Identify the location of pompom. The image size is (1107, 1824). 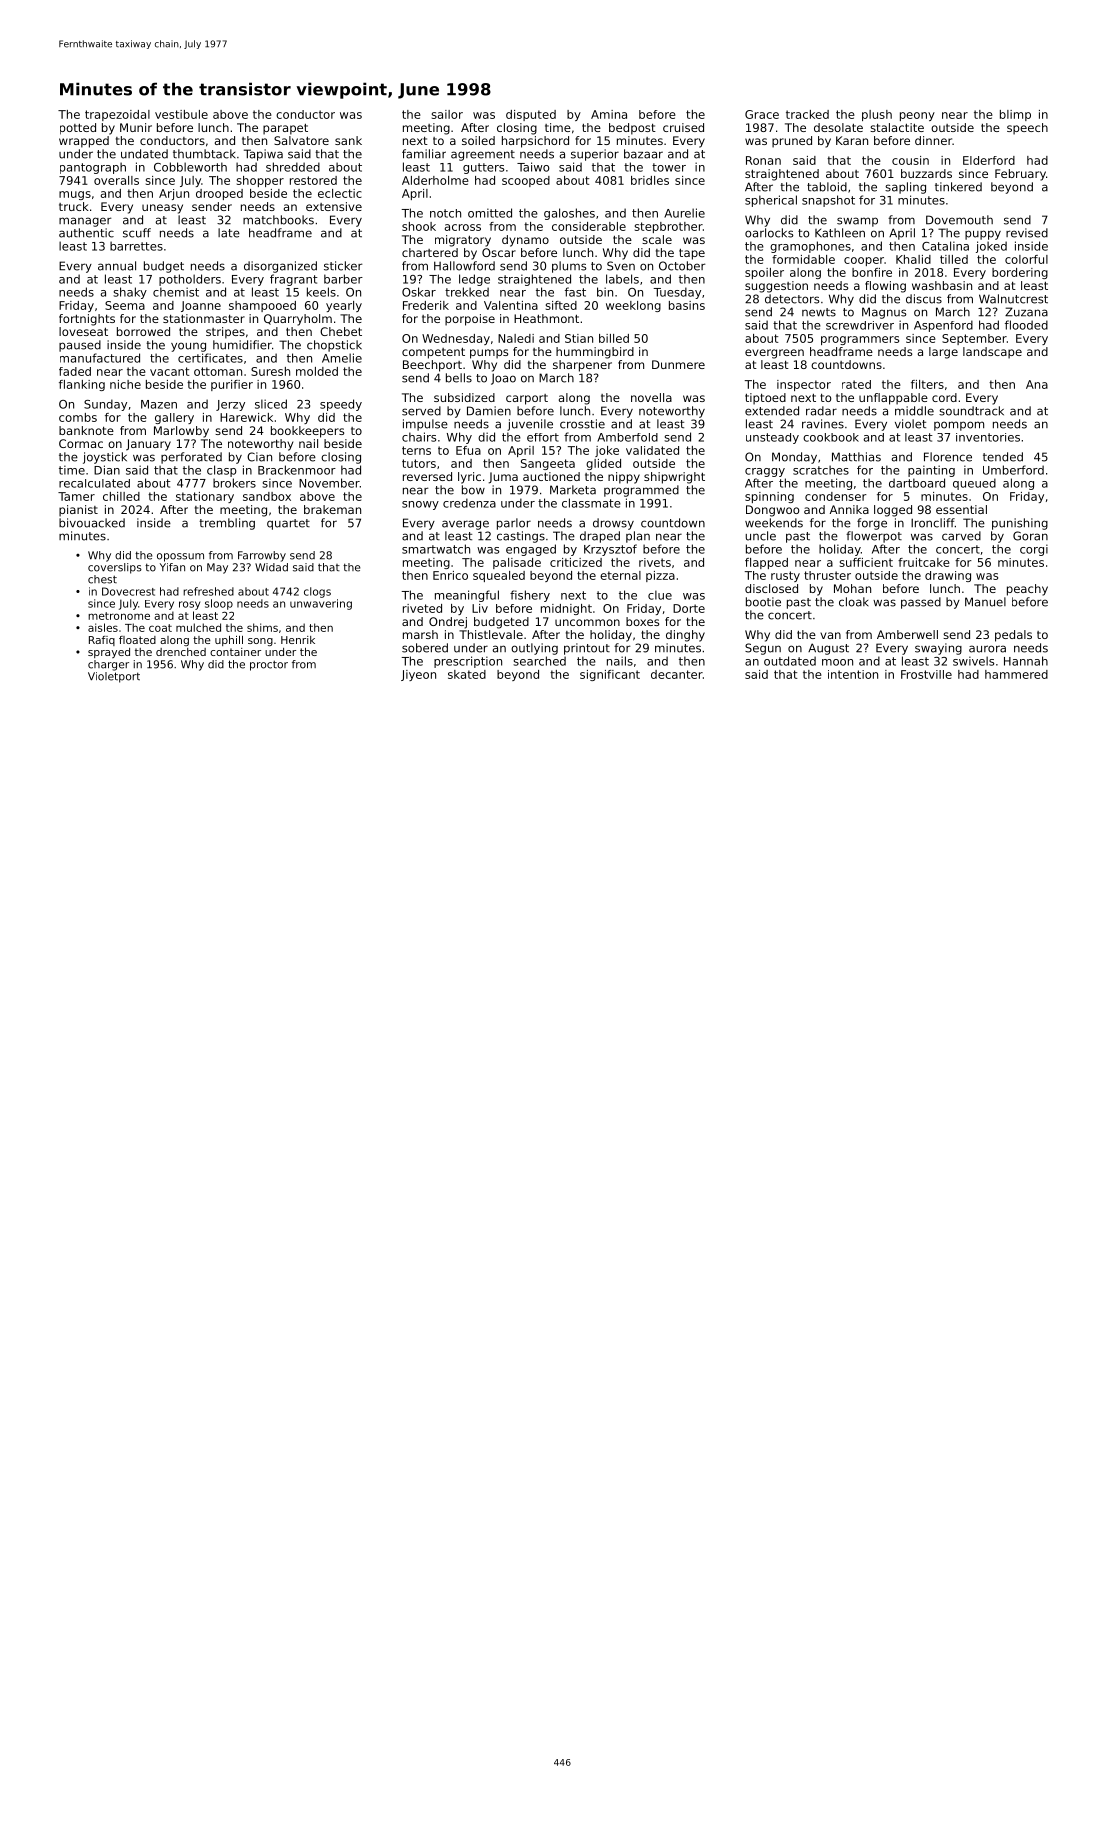
(959, 426).
